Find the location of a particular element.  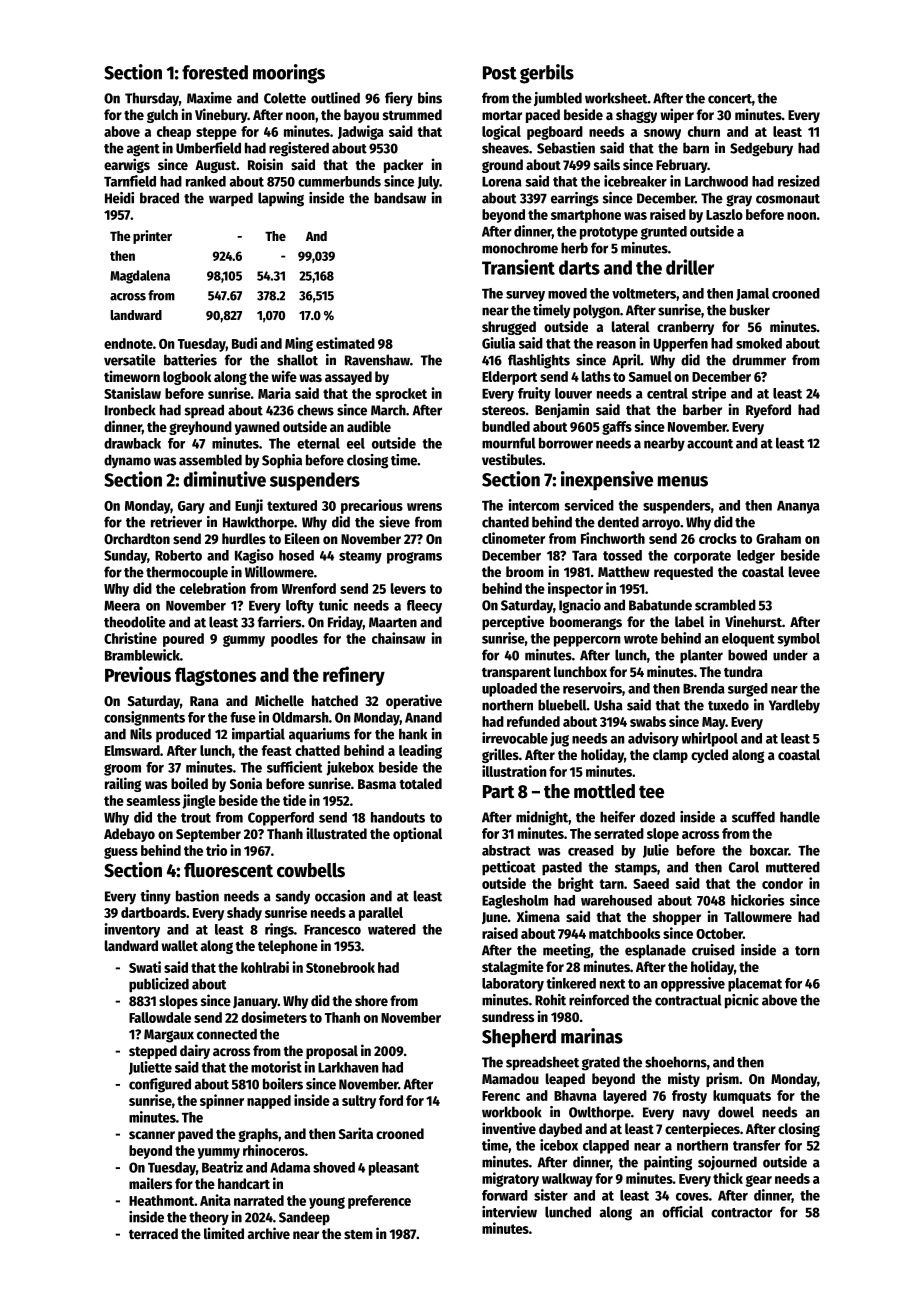

icebreaker is located at coordinates (635, 181).
